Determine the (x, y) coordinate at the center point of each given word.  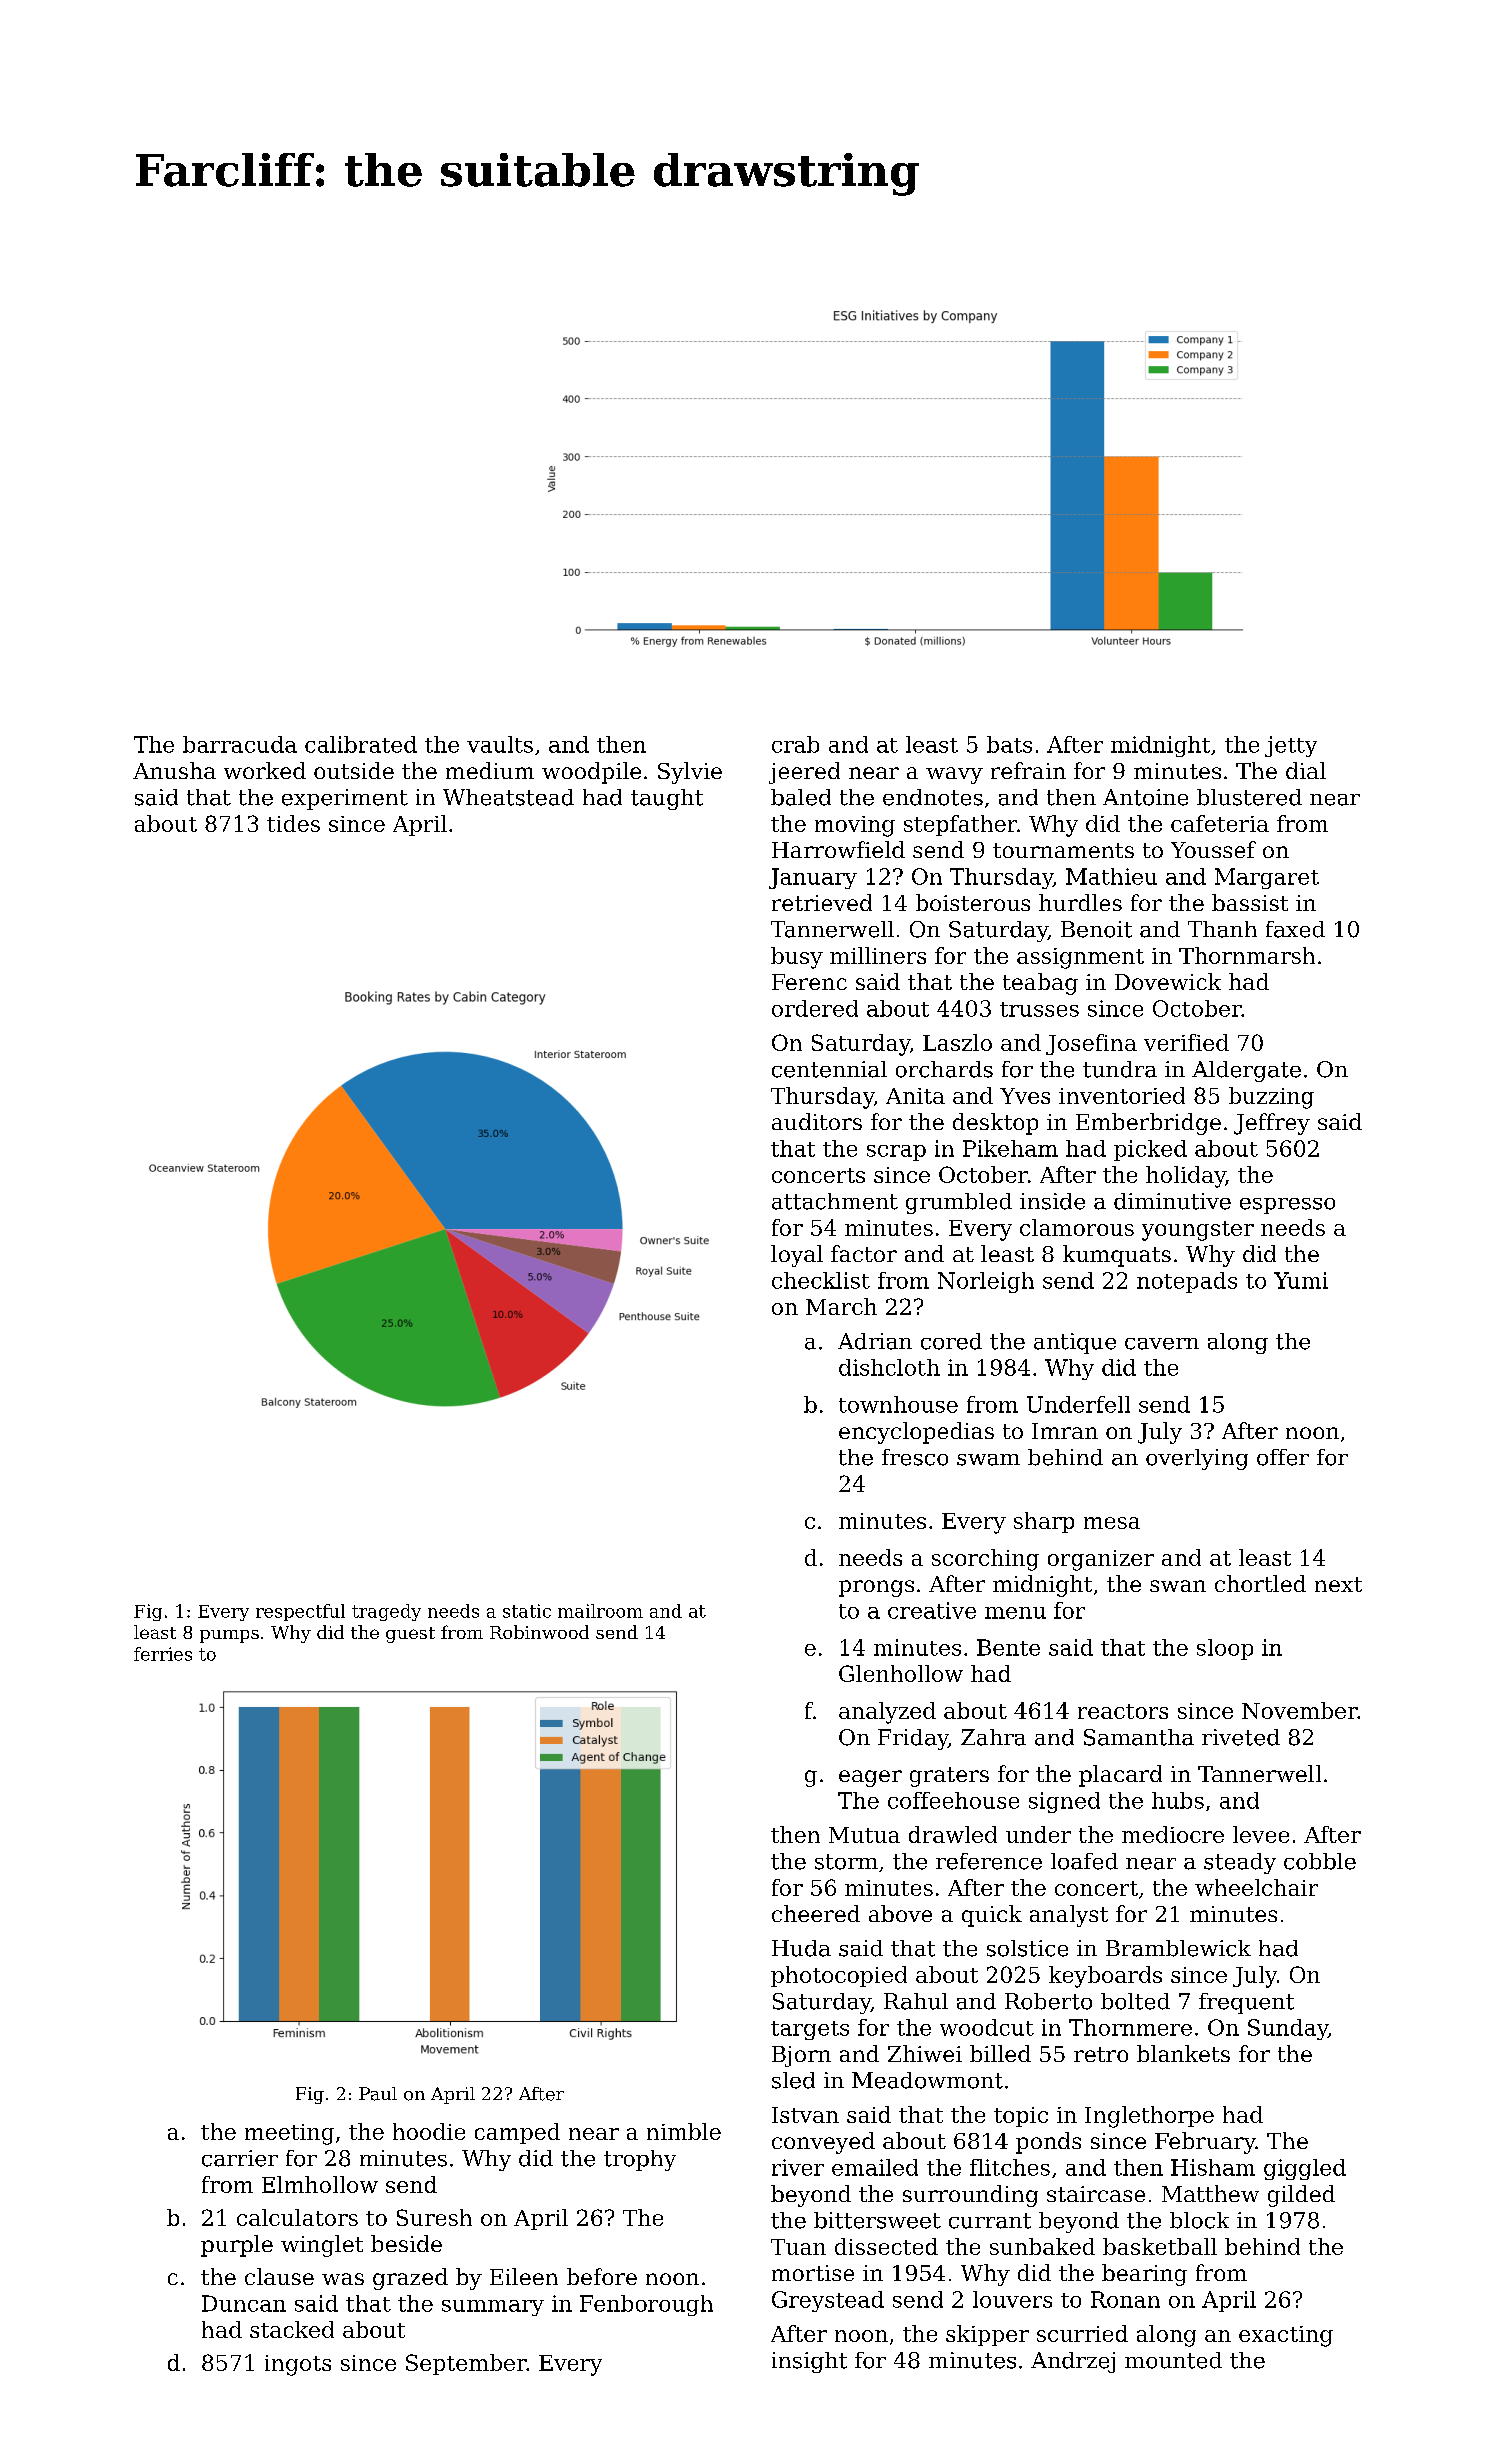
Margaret (1267, 878)
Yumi (1301, 1280)
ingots (298, 2365)
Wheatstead (508, 797)
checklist (821, 1280)
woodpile (591, 773)
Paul (378, 2094)
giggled (1305, 2169)
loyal (797, 1256)
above (900, 1913)
